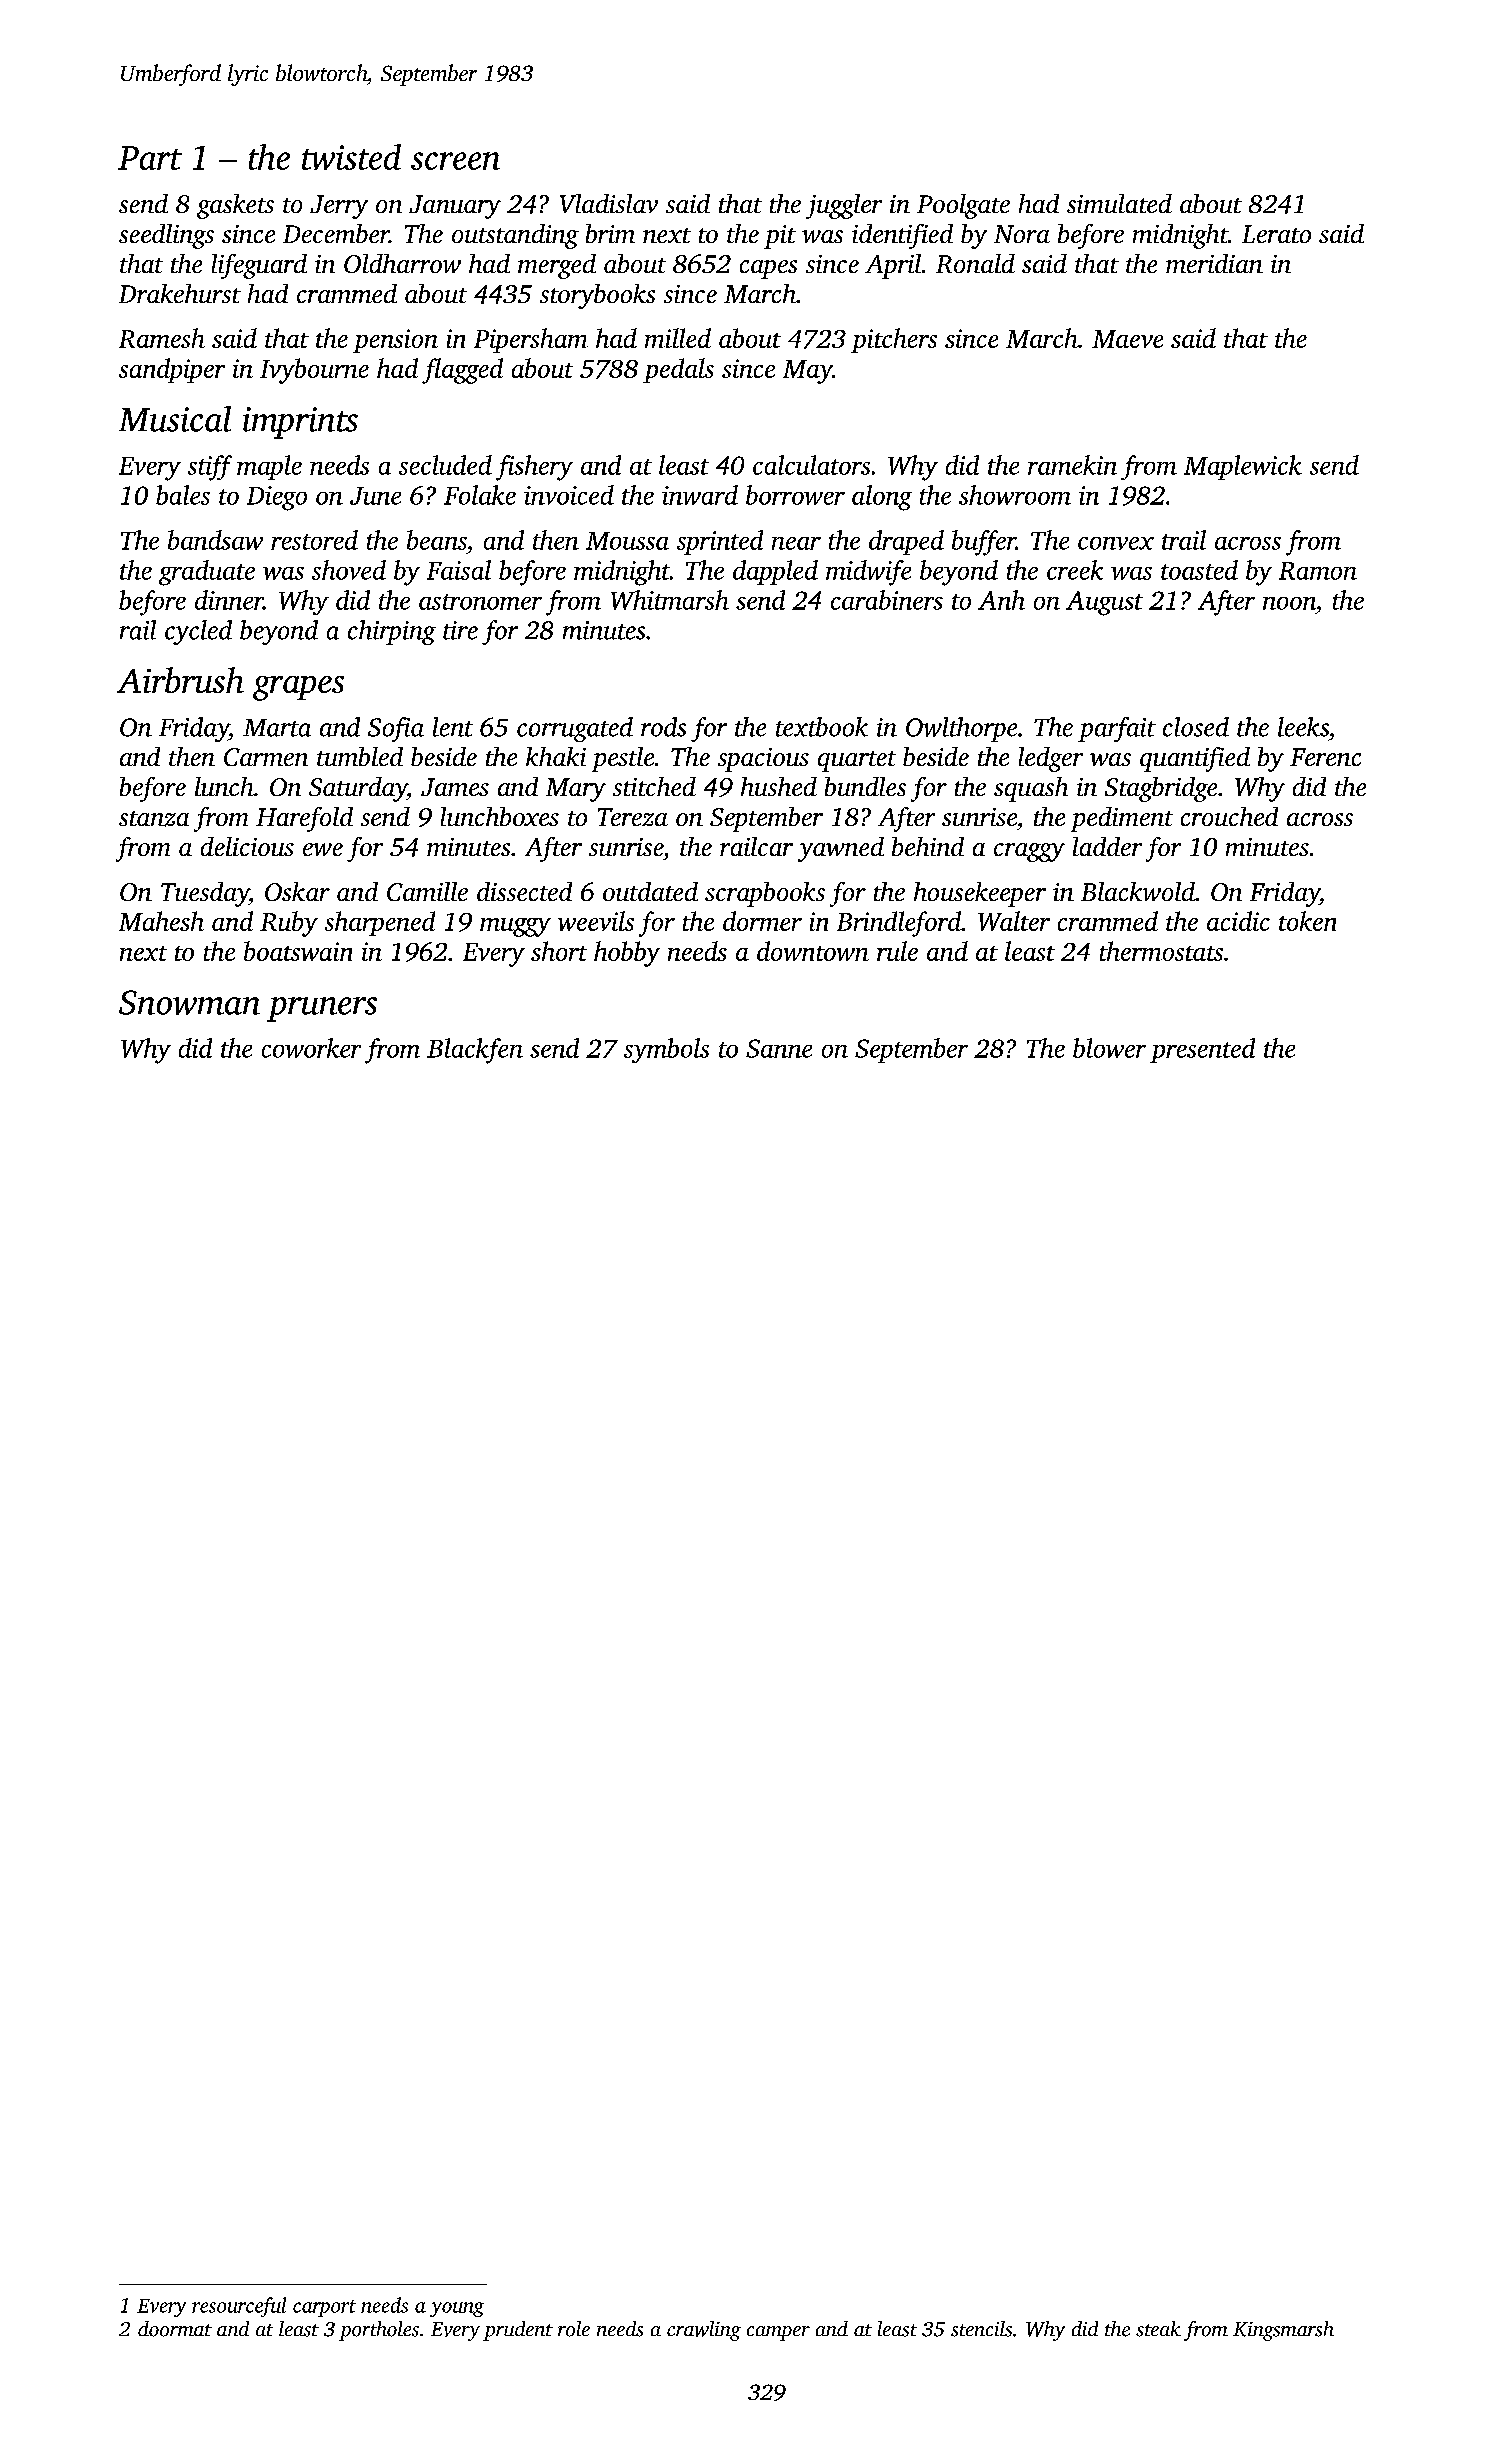  I want to click on hobby, so click(627, 954).
